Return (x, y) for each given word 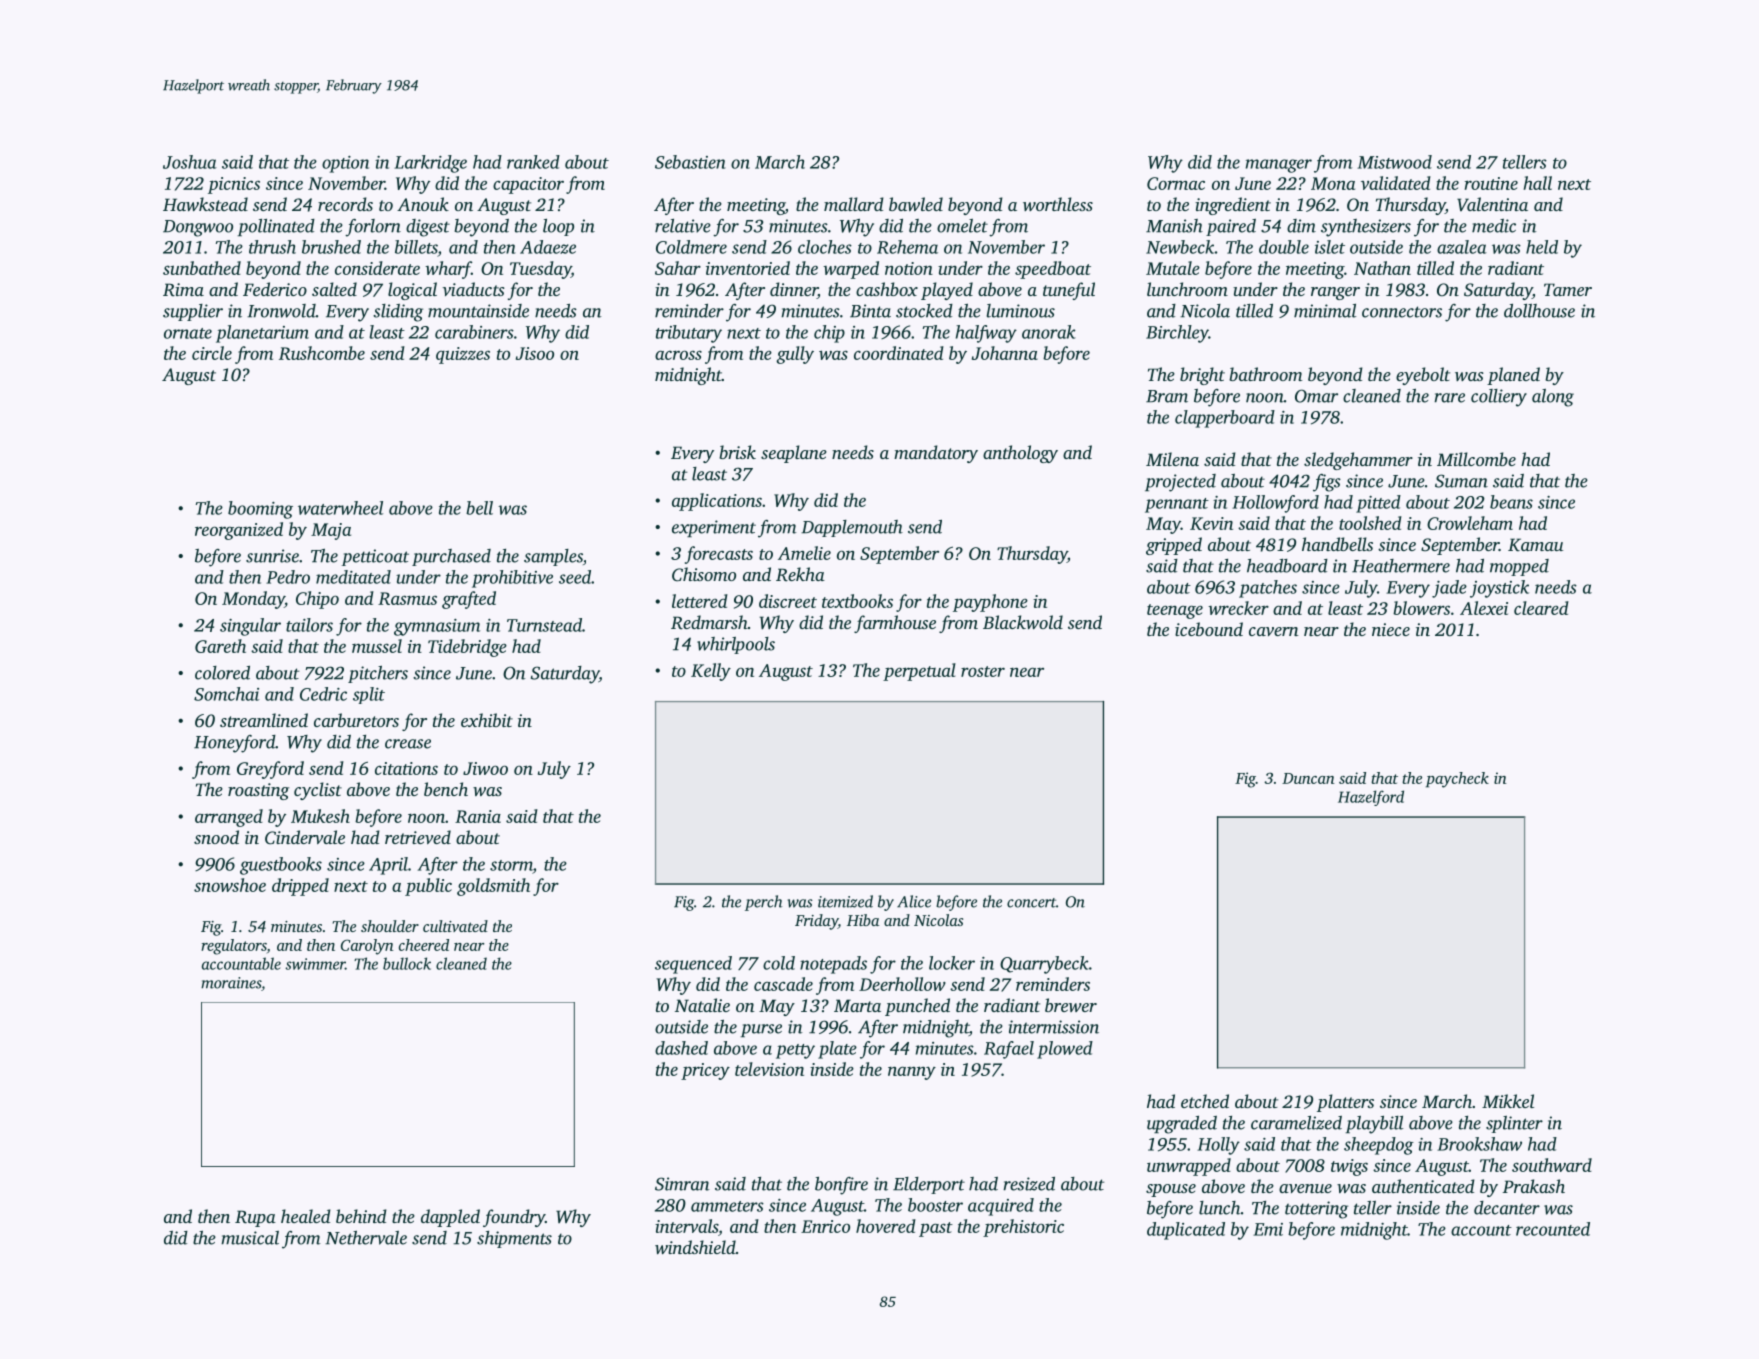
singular (250, 627)
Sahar (678, 268)
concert (1031, 903)
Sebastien (690, 162)
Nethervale (366, 1238)
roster (983, 671)
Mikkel (1508, 1101)
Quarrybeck (1044, 965)
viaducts (473, 289)
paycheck (1457, 780)
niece (1391, 629)
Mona (1333, 183)
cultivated (455, 926)
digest (428, 228)
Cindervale (305, 837)
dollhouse (1539, 311)
